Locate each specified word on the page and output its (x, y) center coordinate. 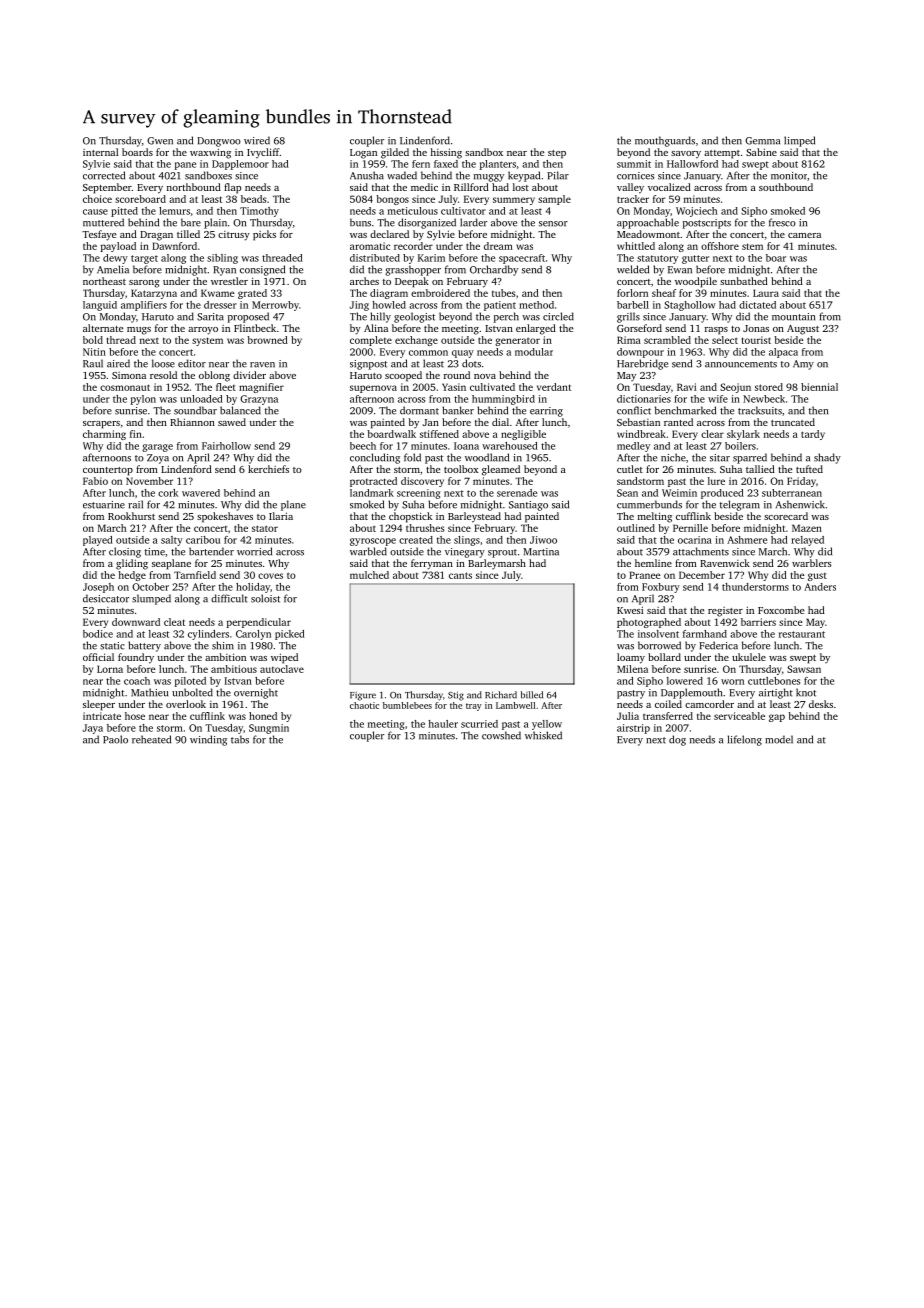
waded (402, 175)
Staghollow (690, 306)
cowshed (501, 735)
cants (460, 575)
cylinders (208, 635)
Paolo (115, 739)
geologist (414, 317)
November (149, 481)
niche (673, 457)
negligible (523, 435)
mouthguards (665, 141)
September (107, 188)
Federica (718, 645)
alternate (103, 328)
